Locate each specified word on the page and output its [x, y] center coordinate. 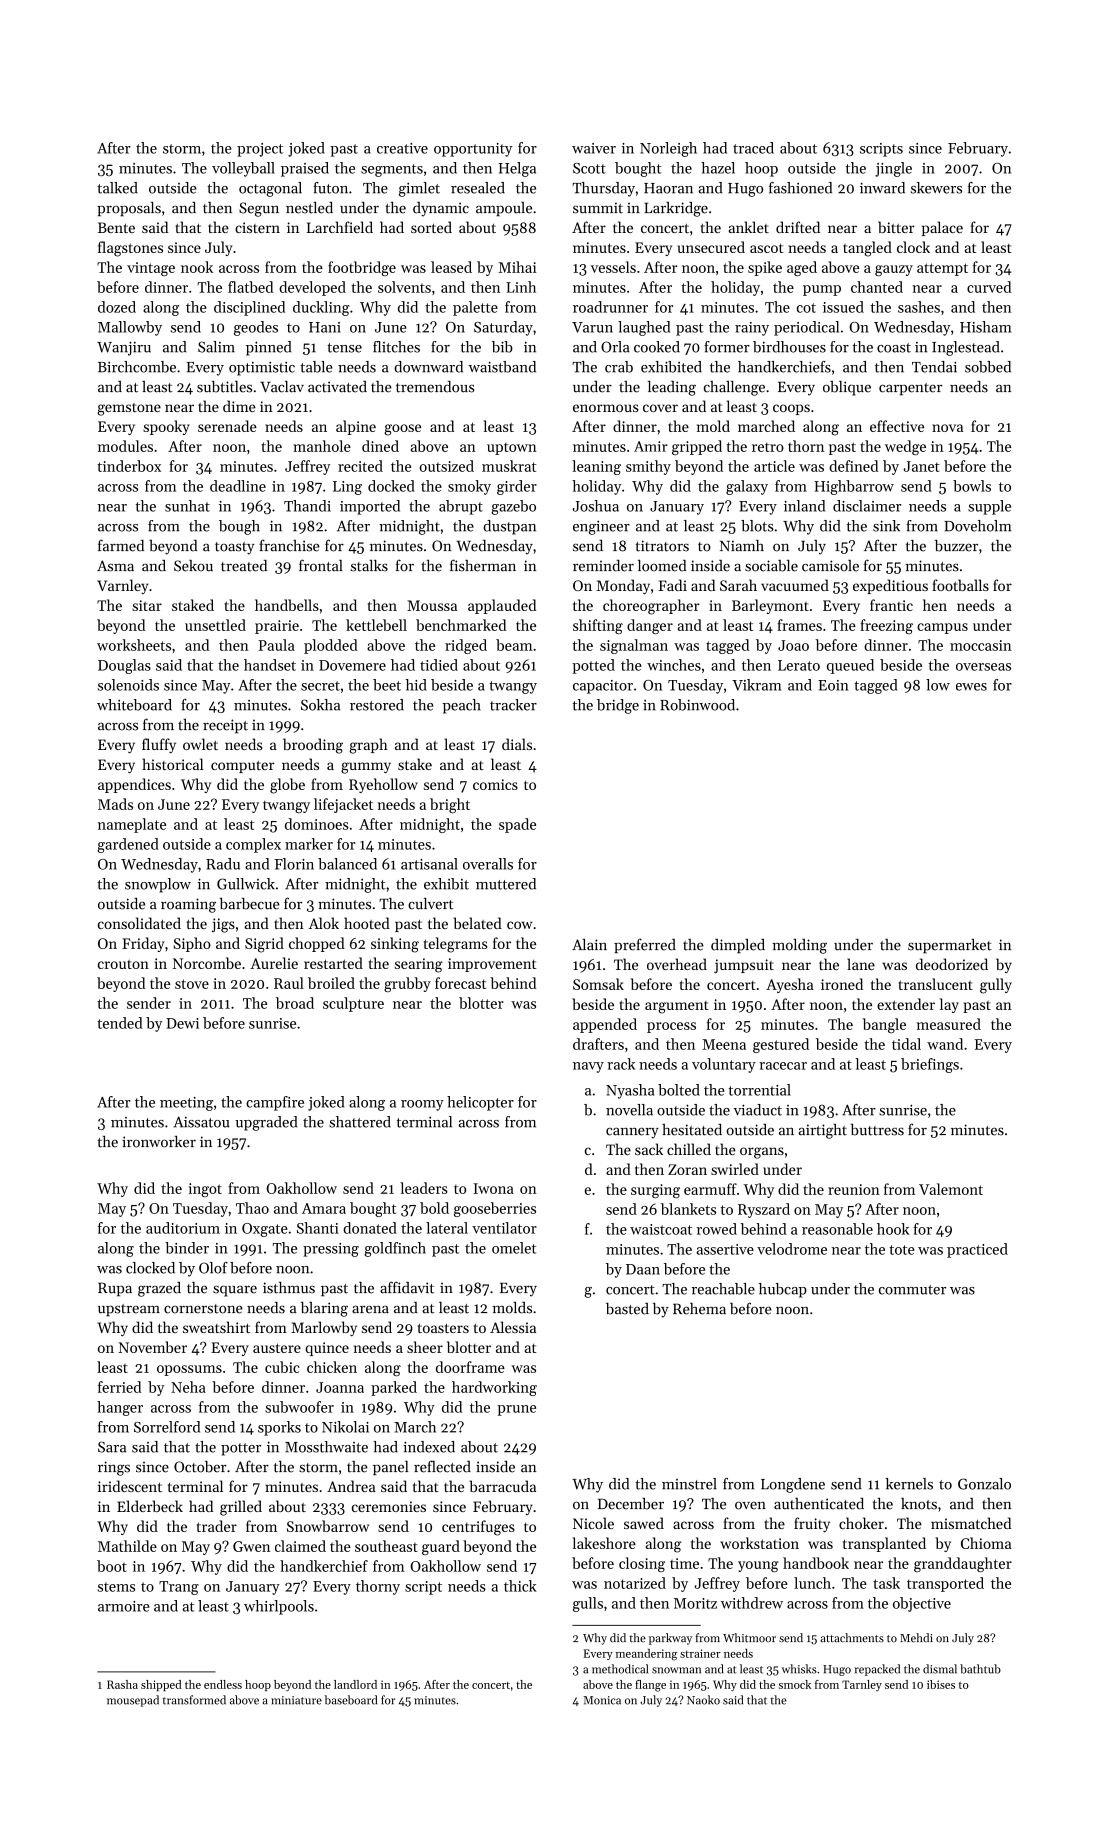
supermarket [950, 946]
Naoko [703, 1700]
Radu [223, 864]
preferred [645, 945]
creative [402, 148]
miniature [296, 1700]
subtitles [224, 387]
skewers [936, 188]
